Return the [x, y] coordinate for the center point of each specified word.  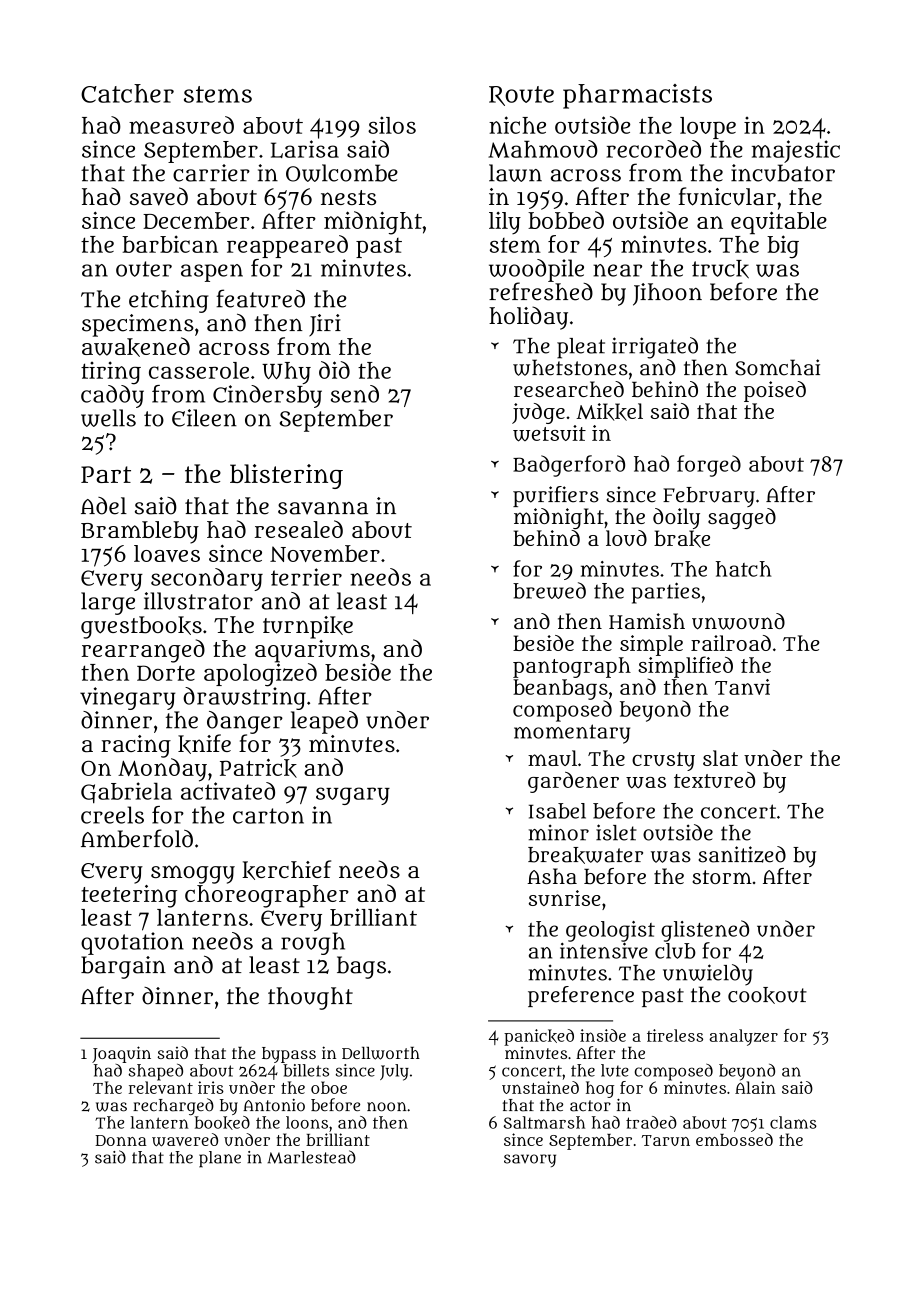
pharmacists [637, 96]
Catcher [127, 93]
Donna [121, 1140]
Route [521, 96]
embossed [734, 1139]
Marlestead [311, 1157]
